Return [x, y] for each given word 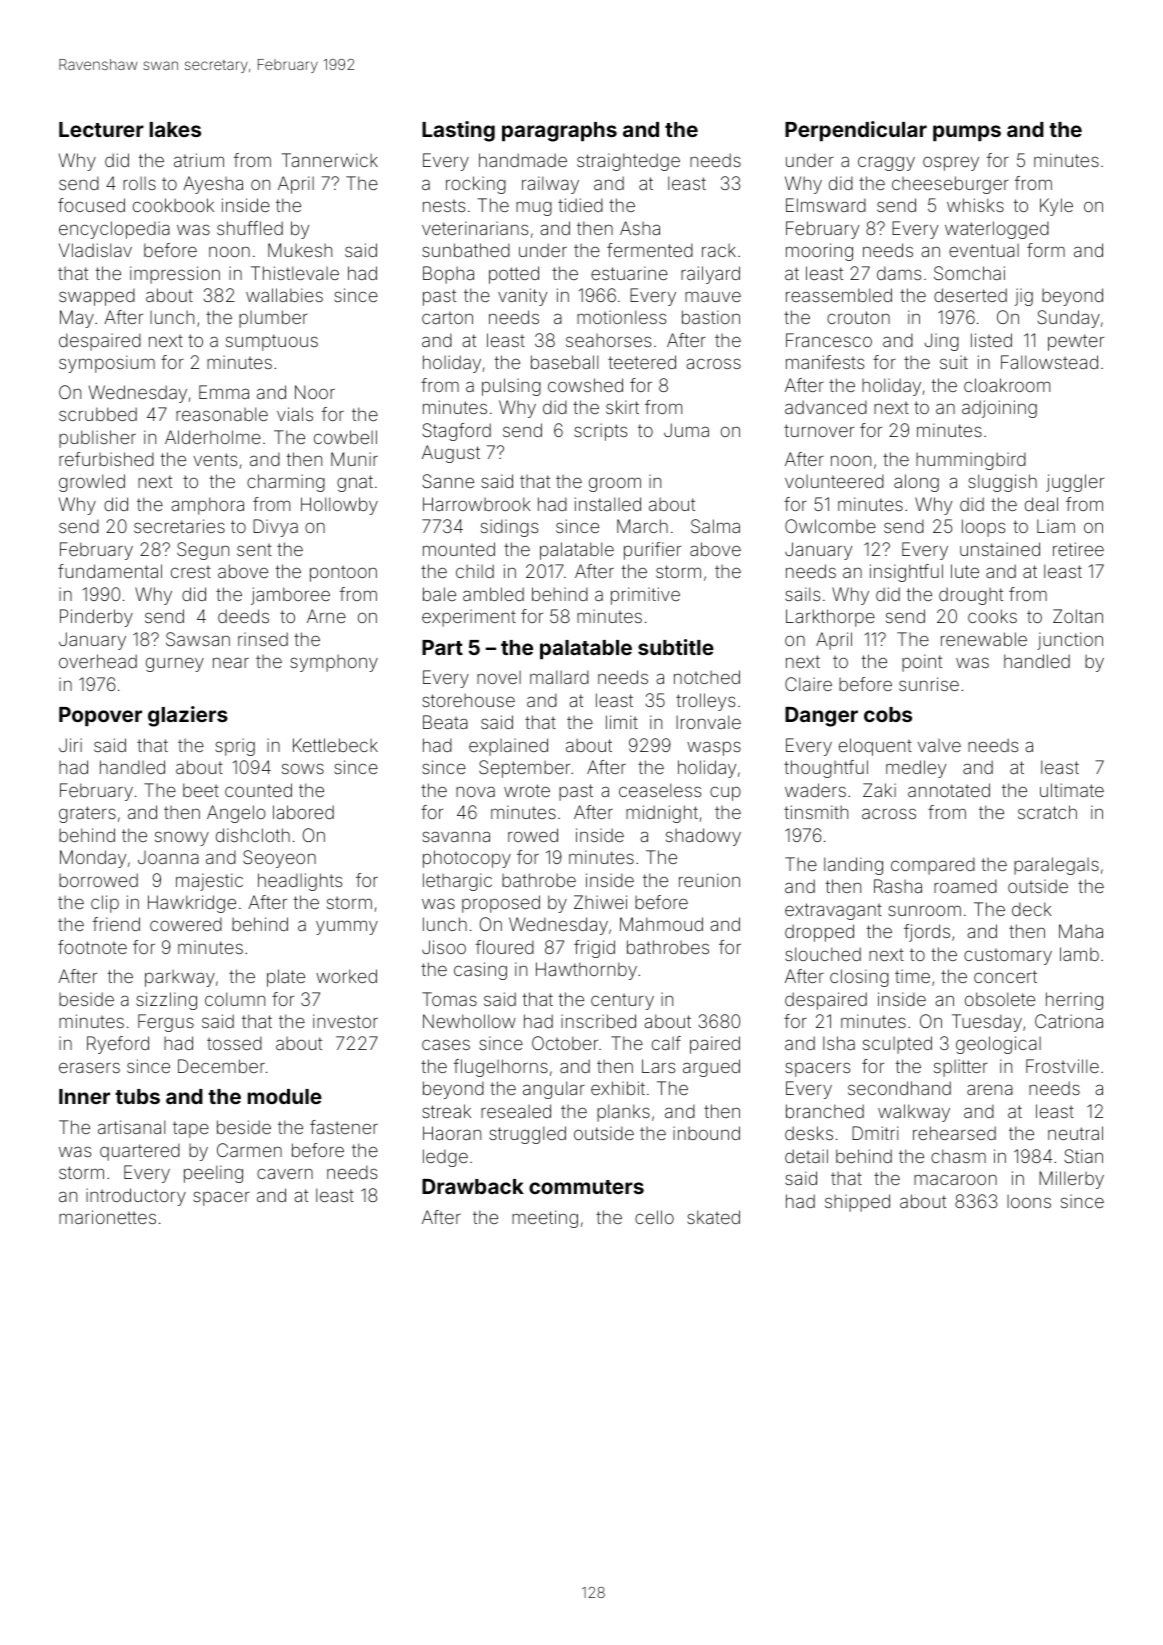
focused [91, 205]
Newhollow [469, 1021]
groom [615, 484]
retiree [1078, 549]
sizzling [166, 1001]
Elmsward [826, 205]
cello [654, 1217]
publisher [97, 439]
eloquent [875, 747]
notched [707, 677]
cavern [285, 1173]
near [231, 663]
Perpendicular [856, 131]
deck [1032, 909]
